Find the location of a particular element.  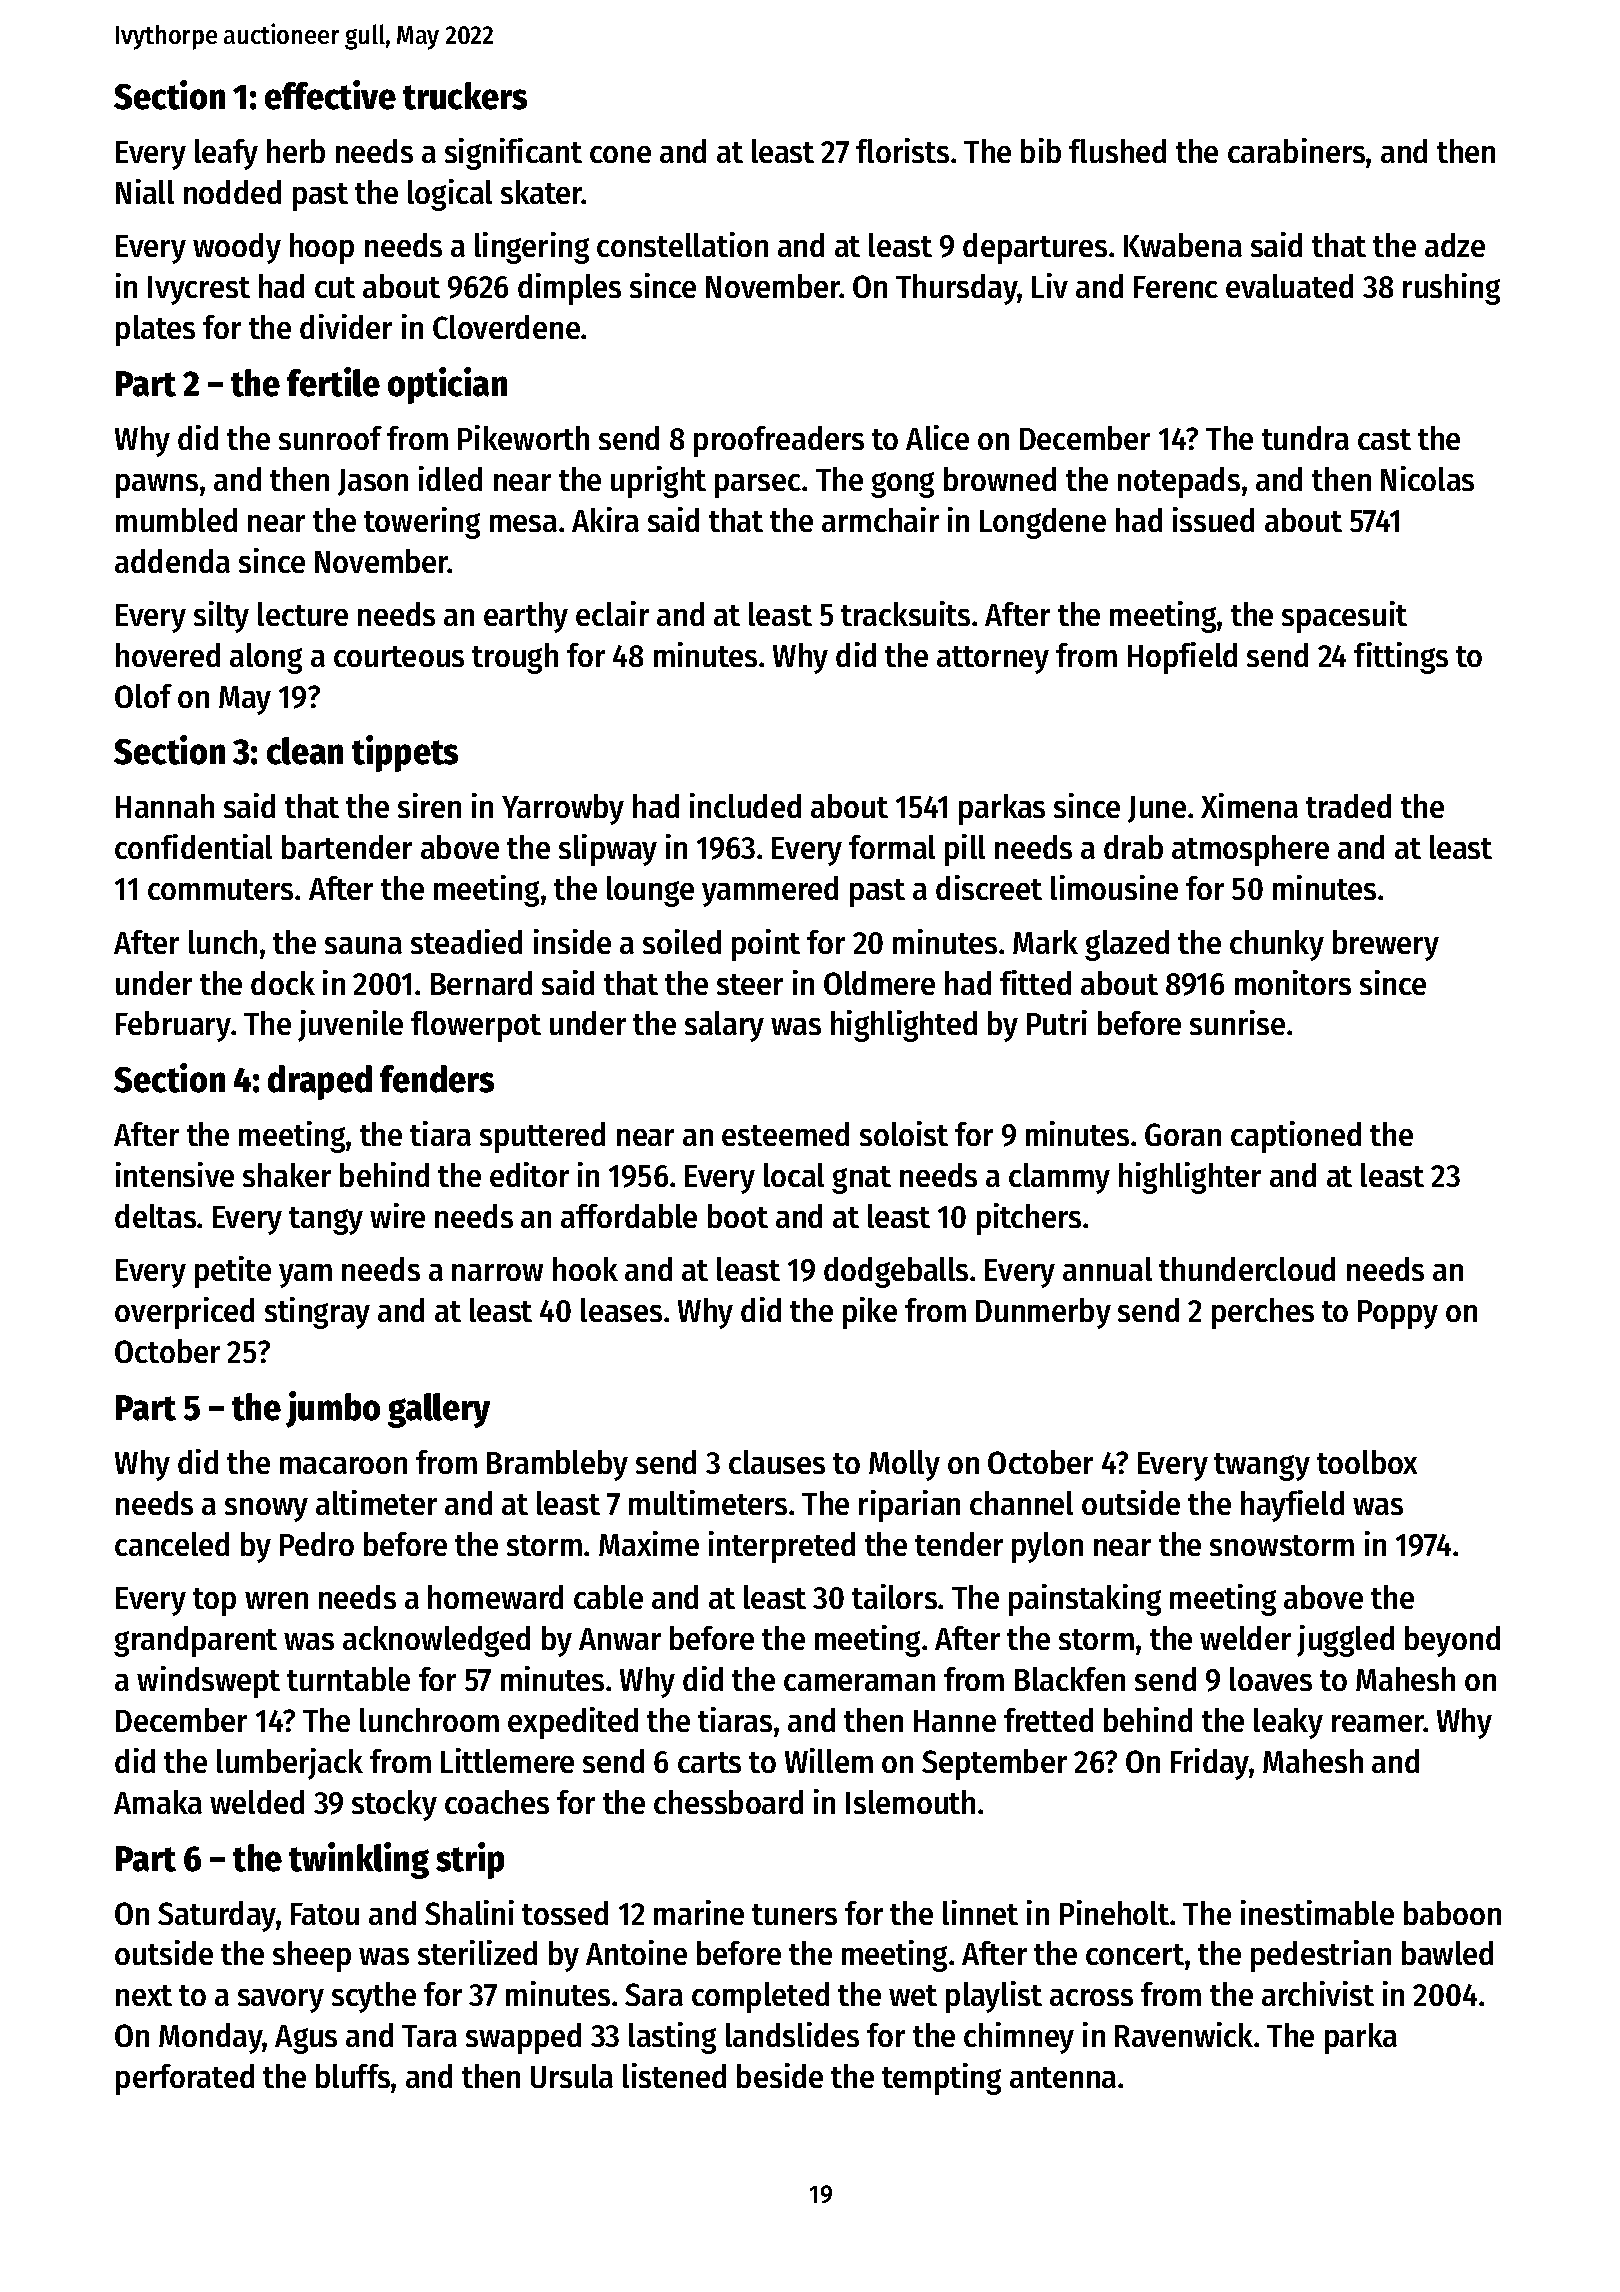

gallery is located at coordinates (439, 1410).
